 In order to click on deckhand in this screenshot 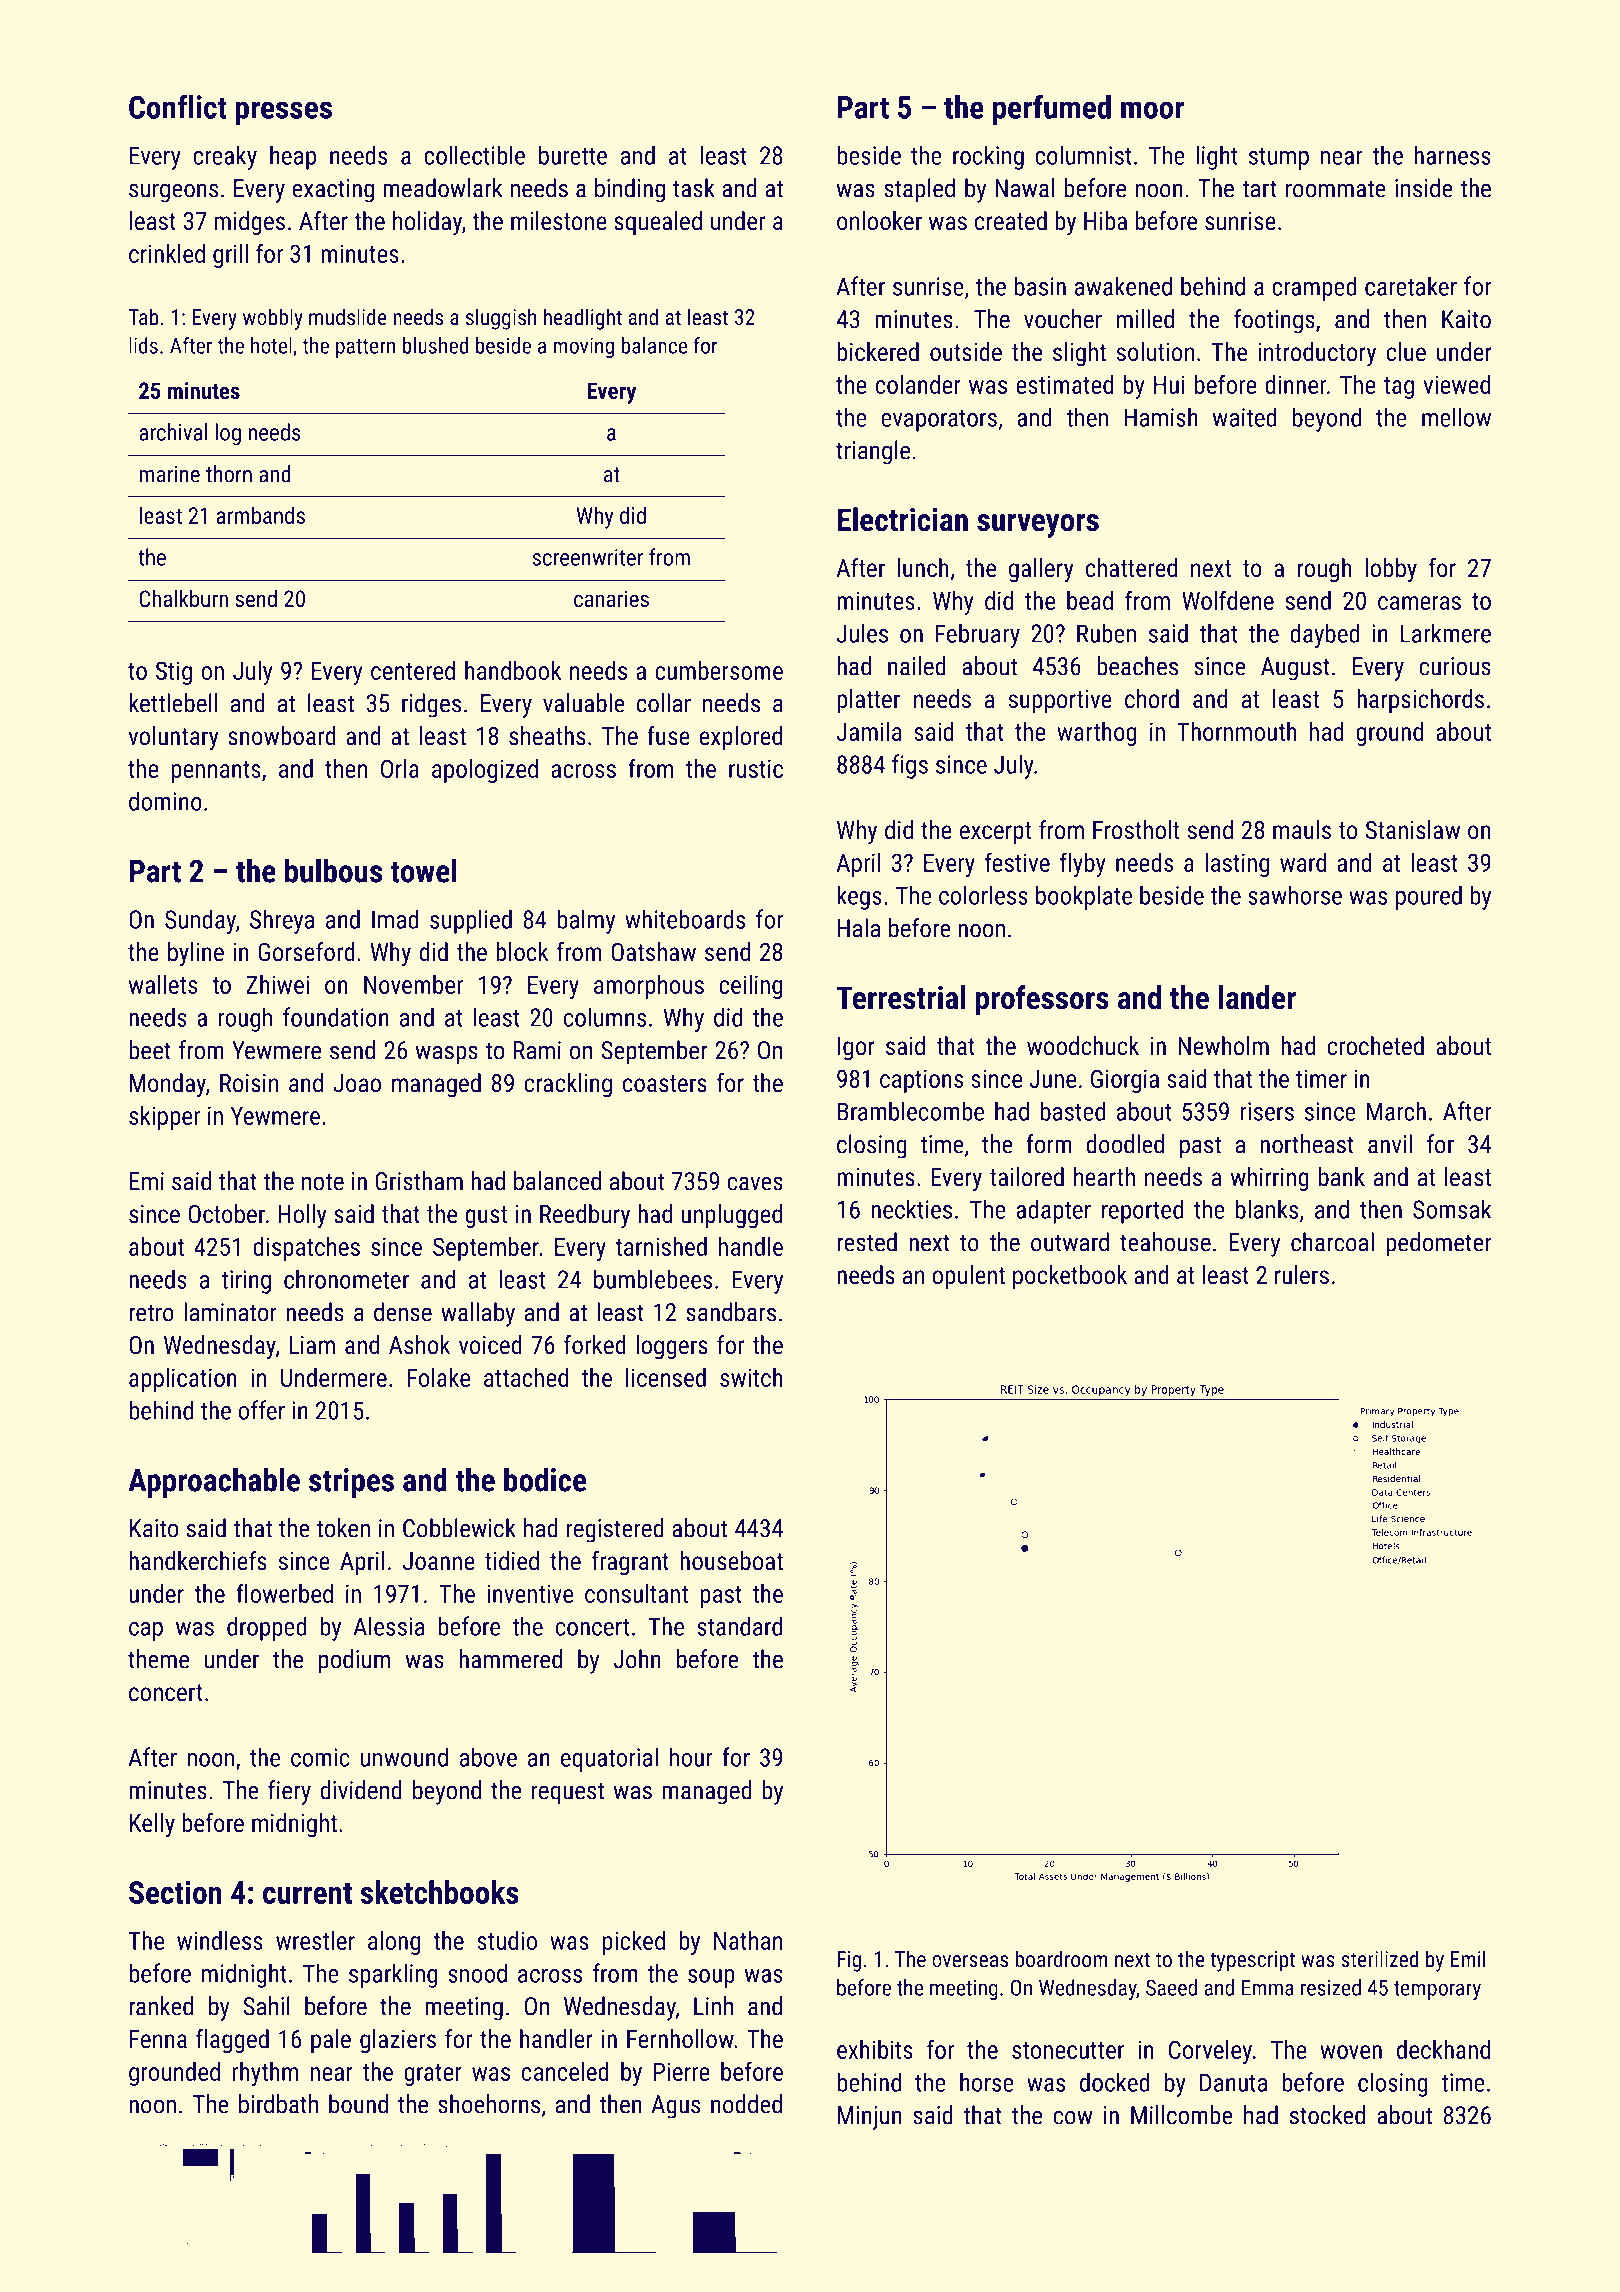, I will do `click(1443, 2049)`.
